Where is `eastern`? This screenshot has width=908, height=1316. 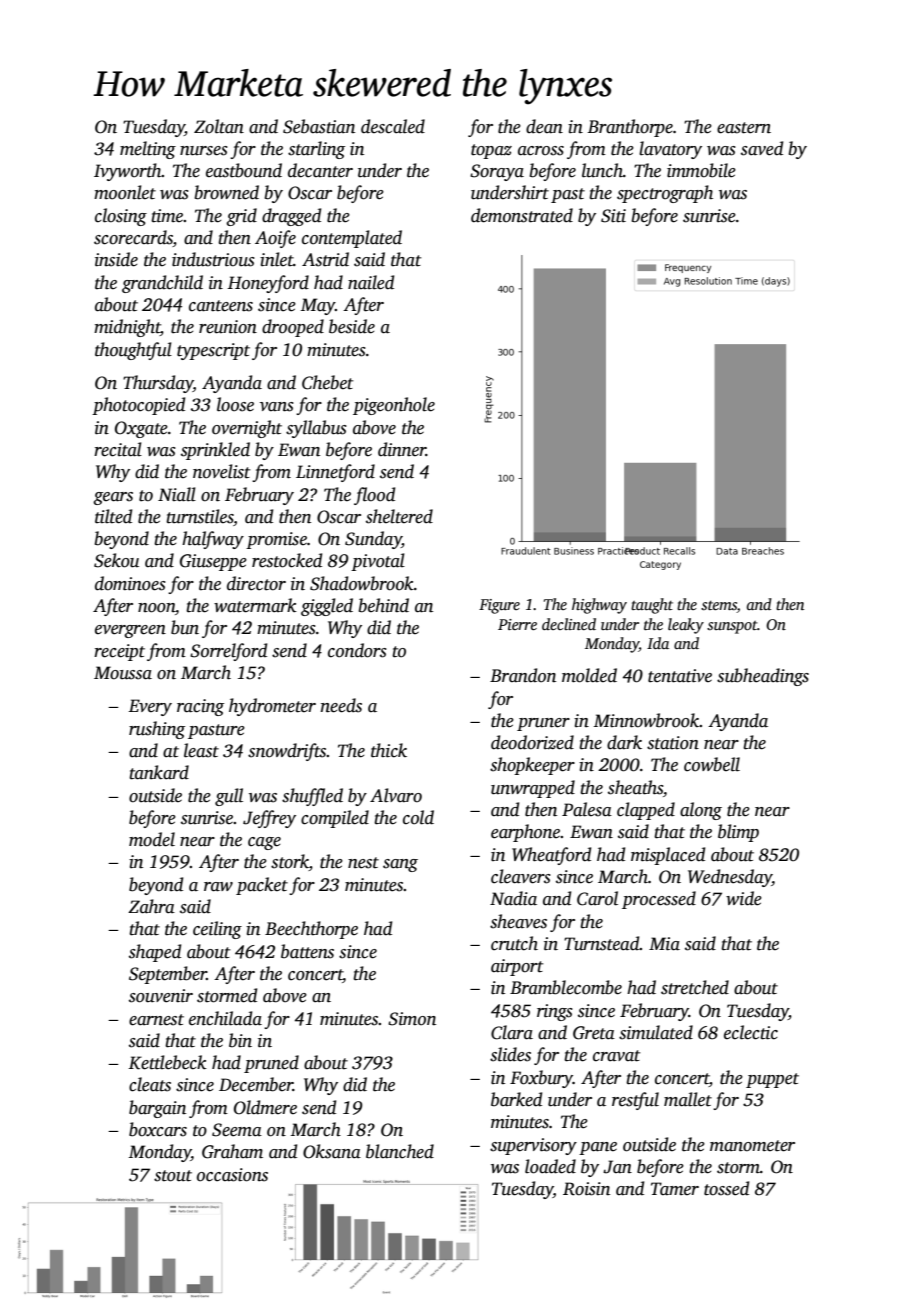 eastern is located at coordinates (744, 128).
